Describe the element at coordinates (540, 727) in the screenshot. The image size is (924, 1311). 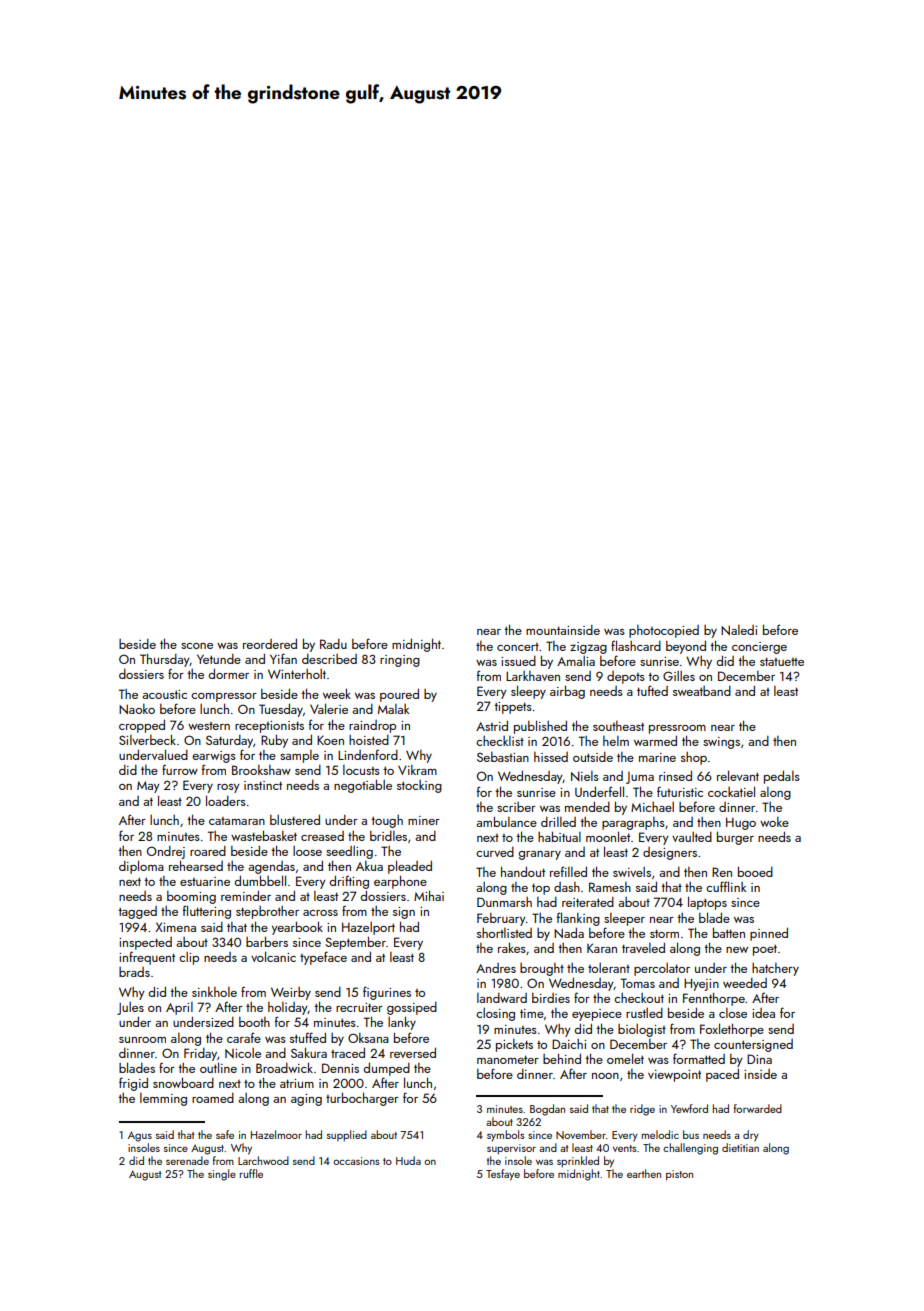
I see `published` at that location.
